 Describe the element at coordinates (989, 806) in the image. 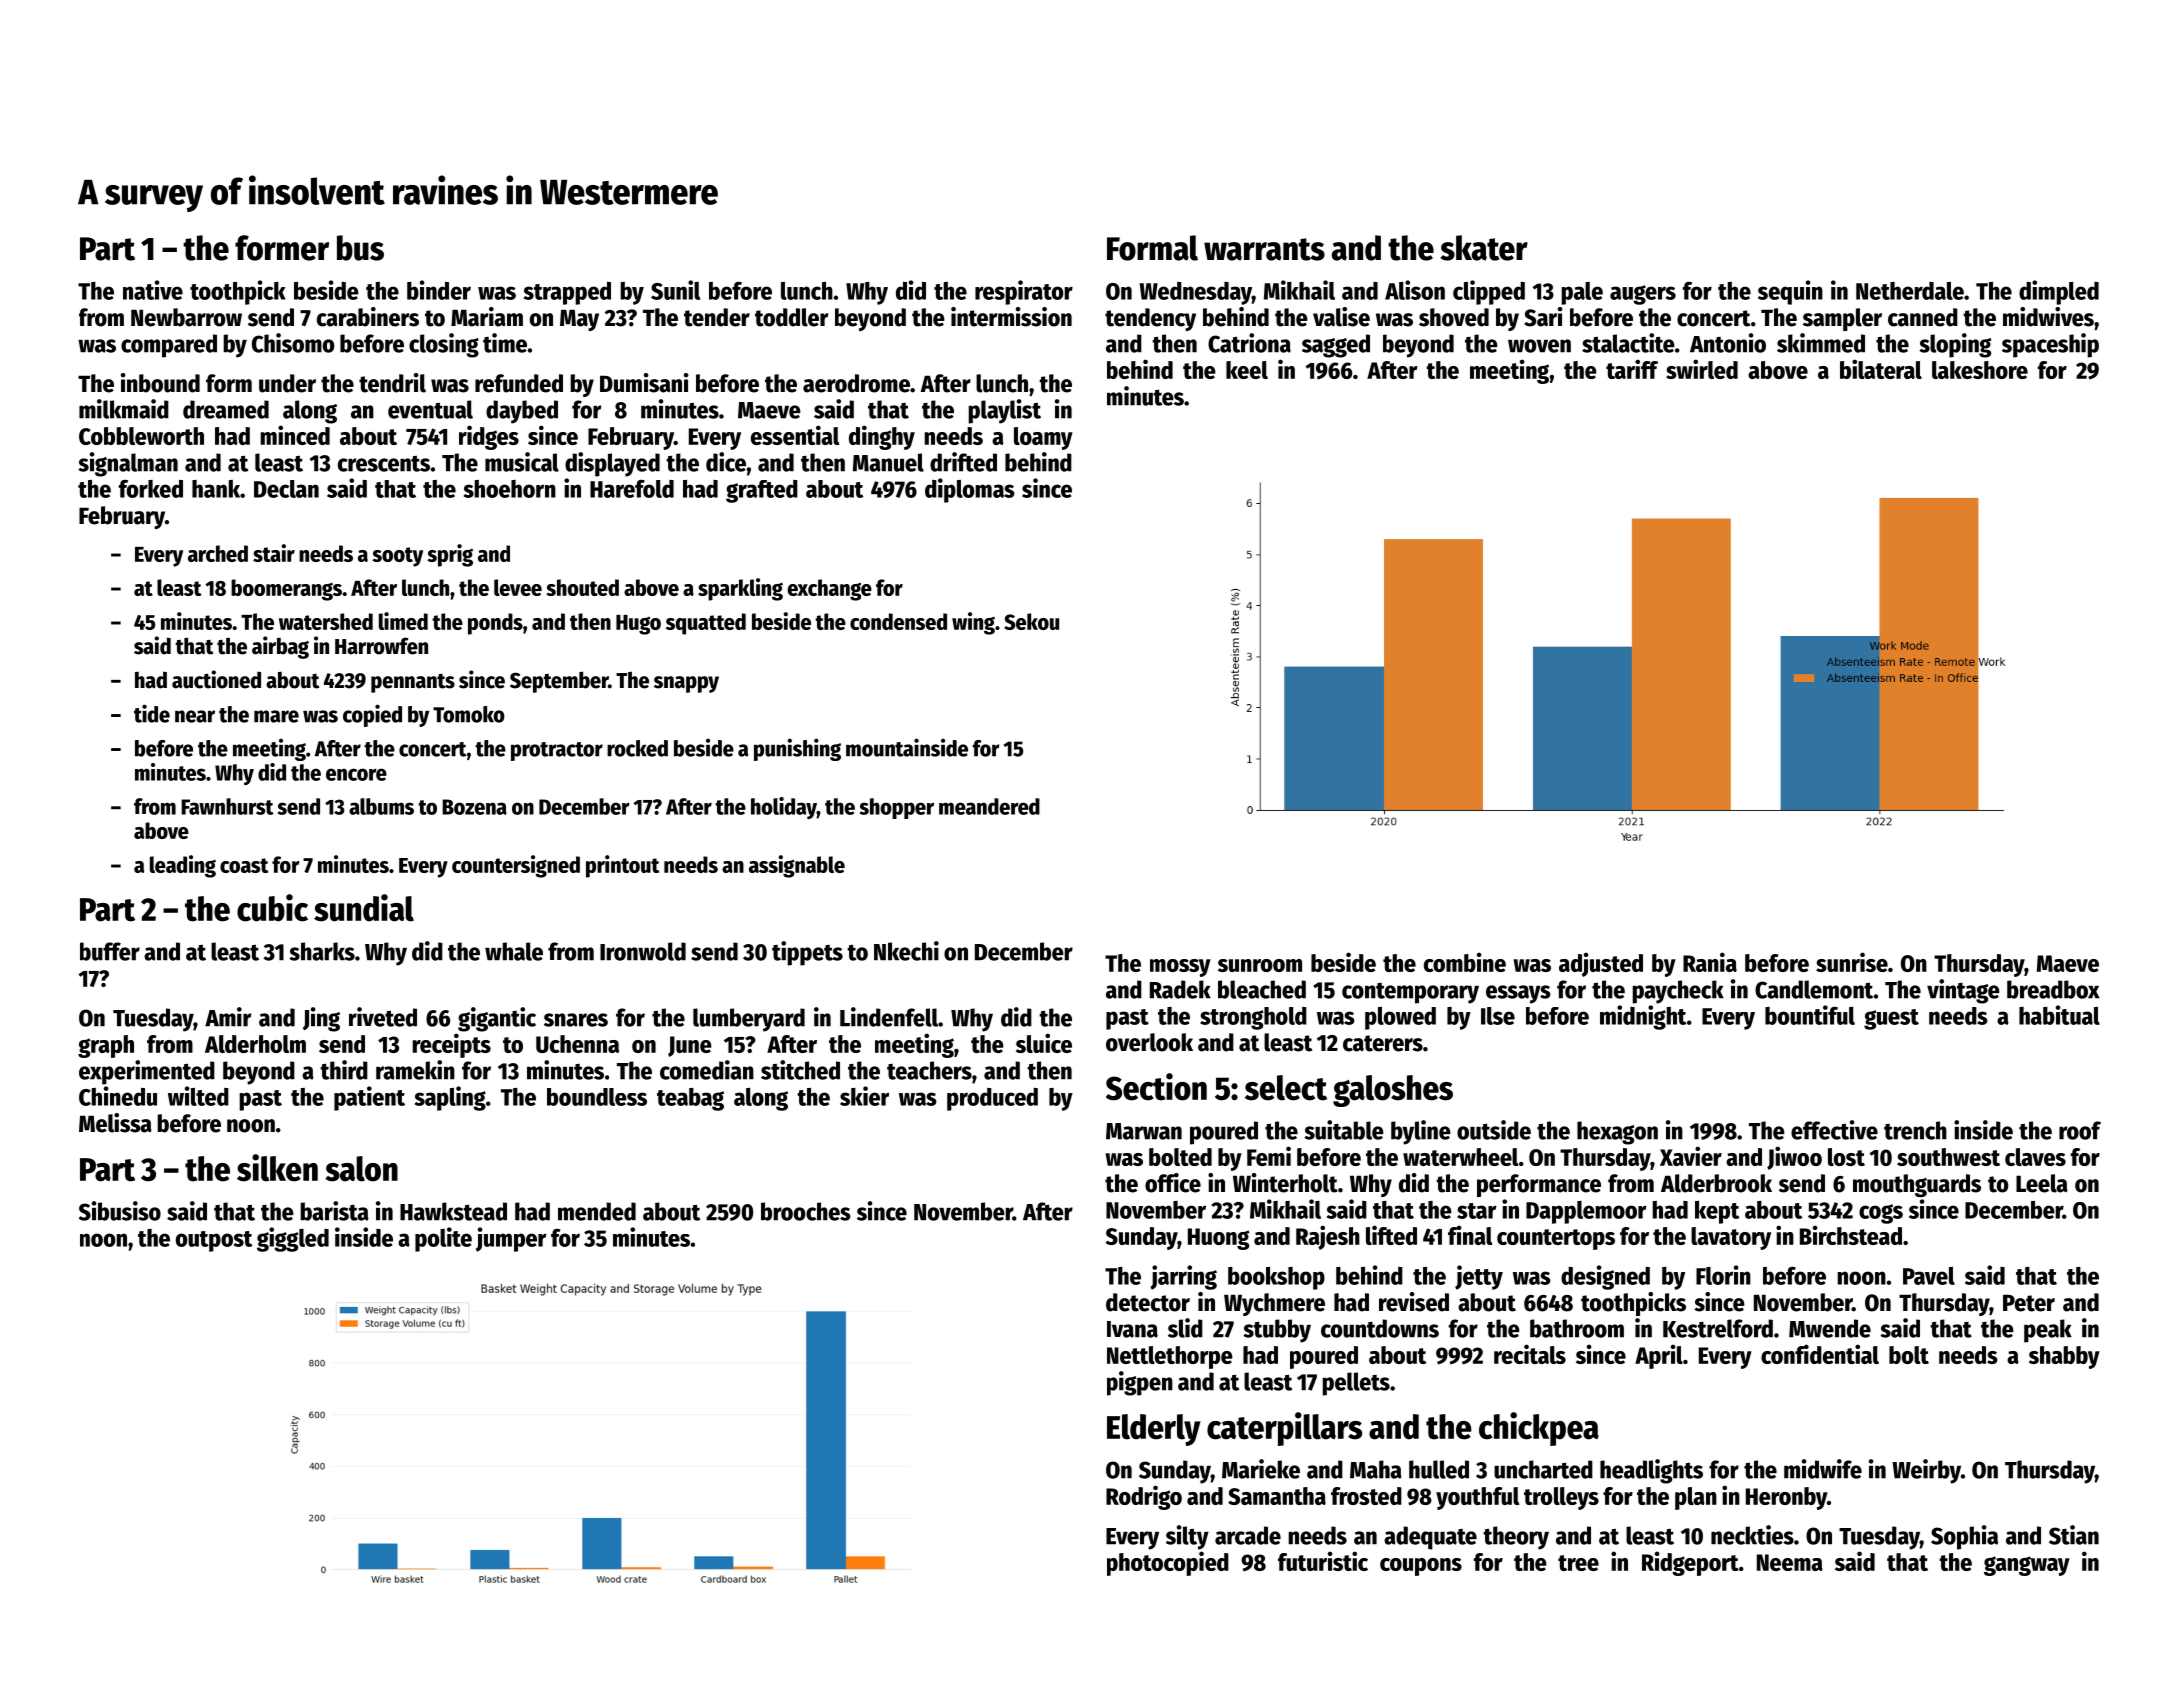

I see `meandered` at that location.
